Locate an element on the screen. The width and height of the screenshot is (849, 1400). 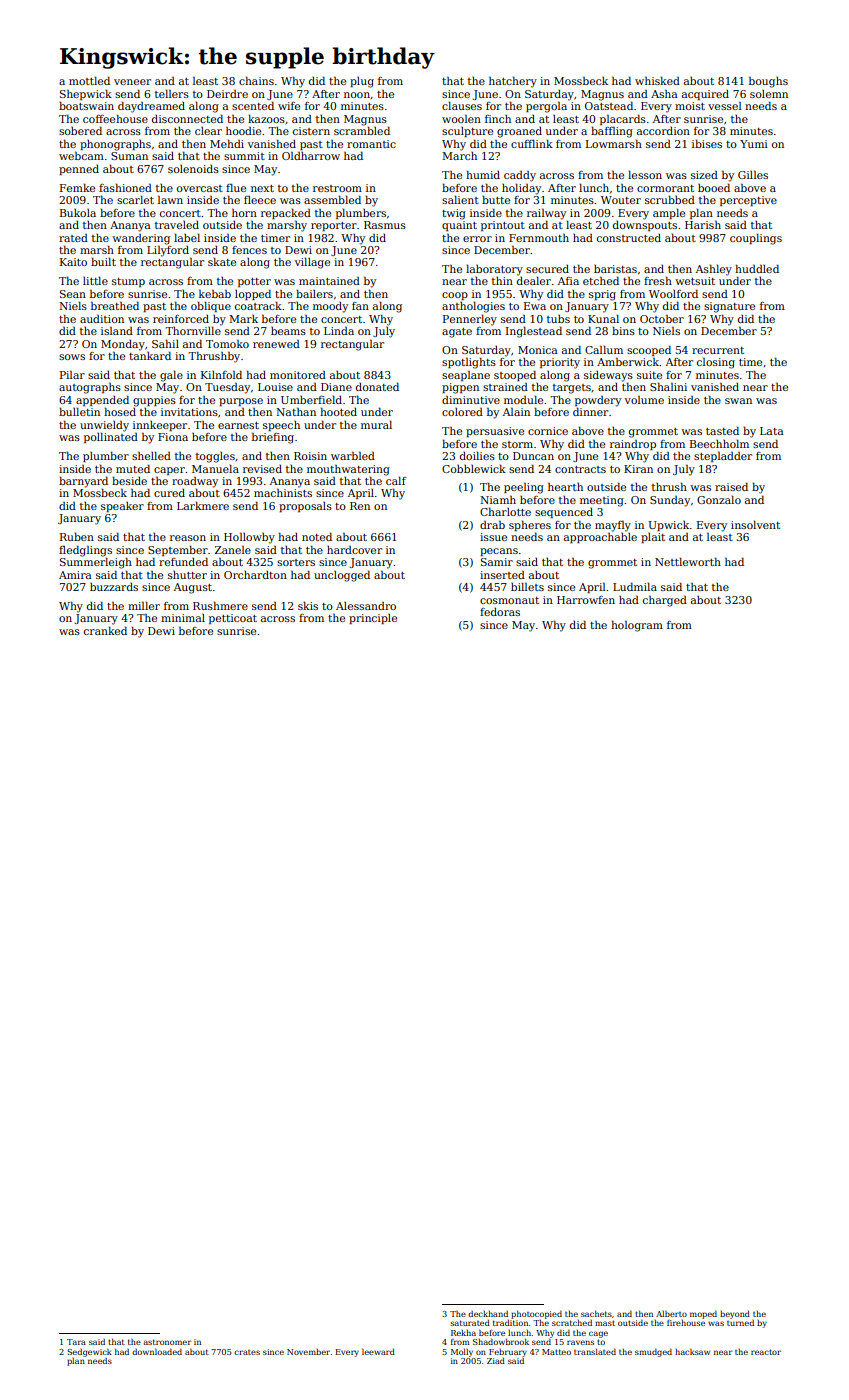
fan is located at coordinates (360, 306).
